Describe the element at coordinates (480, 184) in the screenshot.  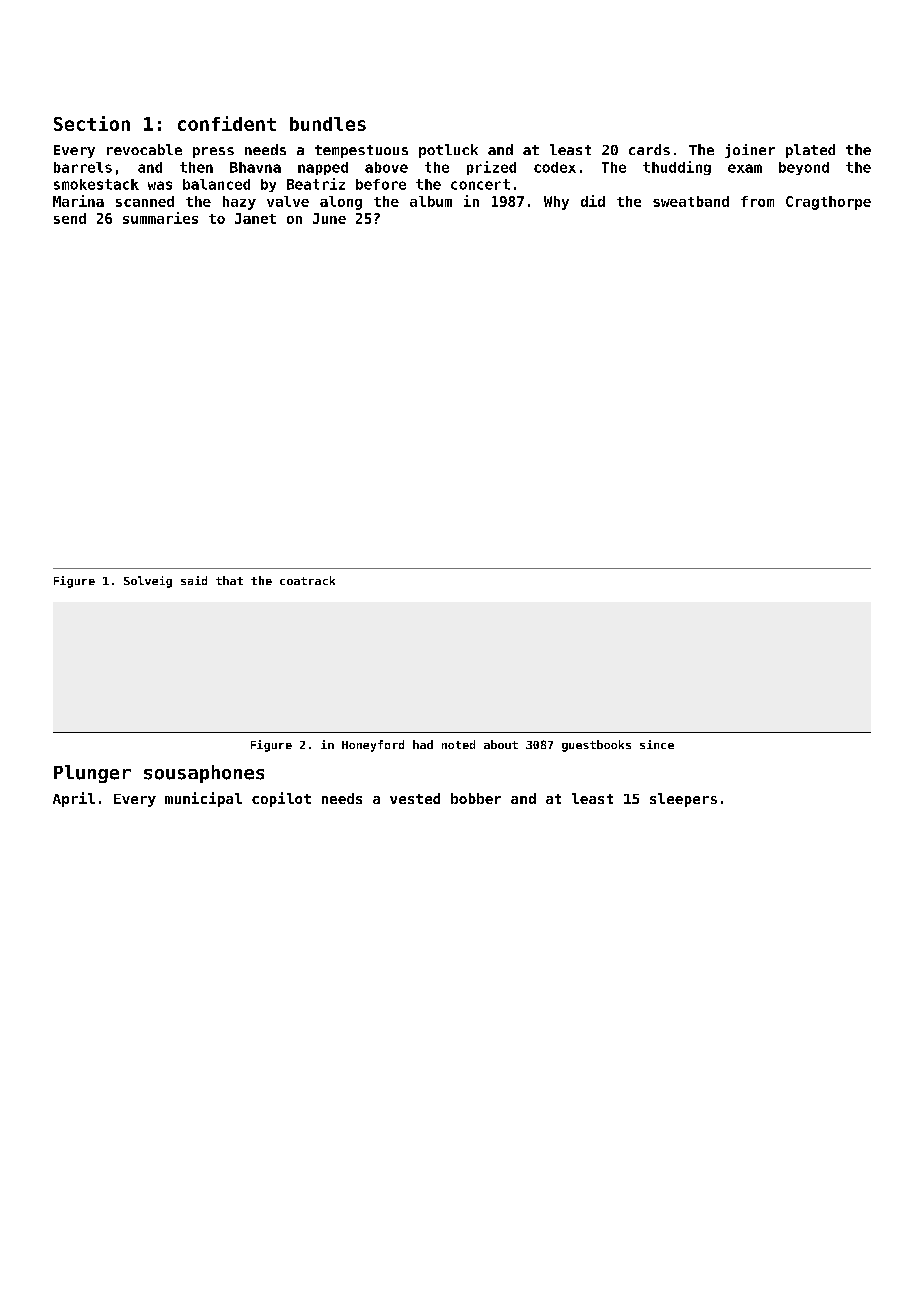
I see `concert` at that location.
